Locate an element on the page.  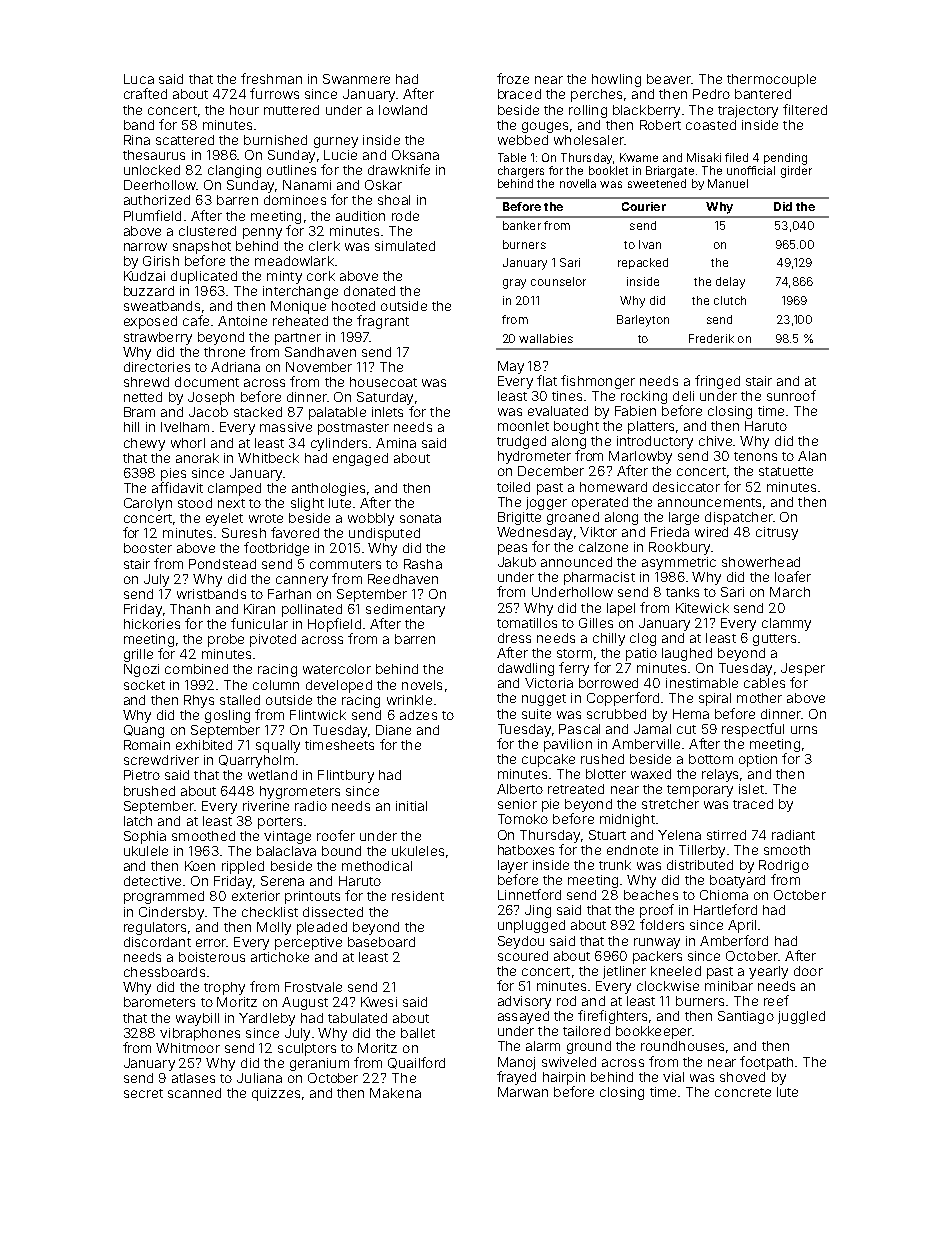
door is located at coordinates (808, 971).
